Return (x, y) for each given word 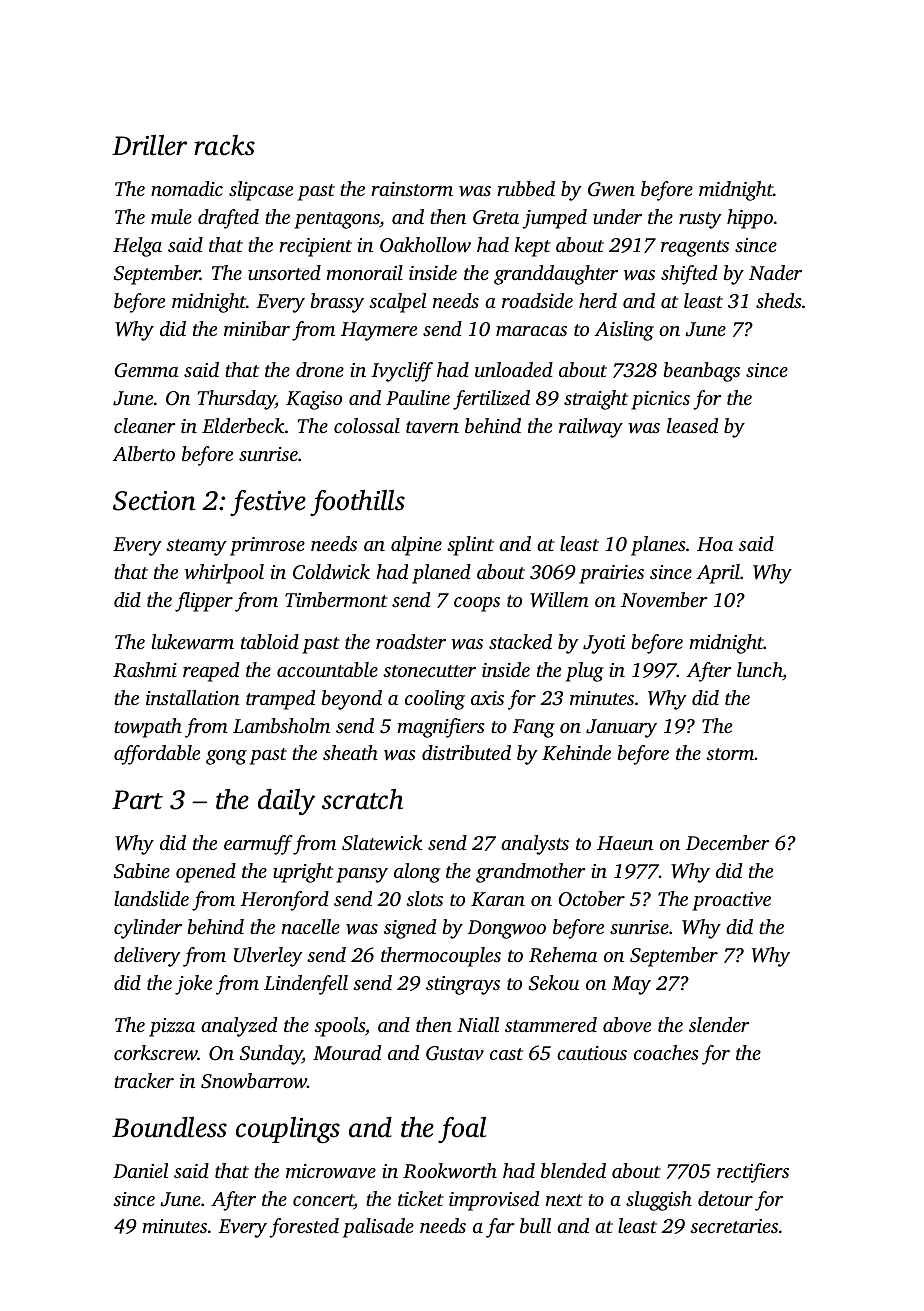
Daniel (140, 1170)
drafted (228, 219)
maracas (531, 331)
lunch (759, 669)
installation (193, 697)
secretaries (734, 1226)
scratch (362, 799)
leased (692, 425)
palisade (378, 1228)
